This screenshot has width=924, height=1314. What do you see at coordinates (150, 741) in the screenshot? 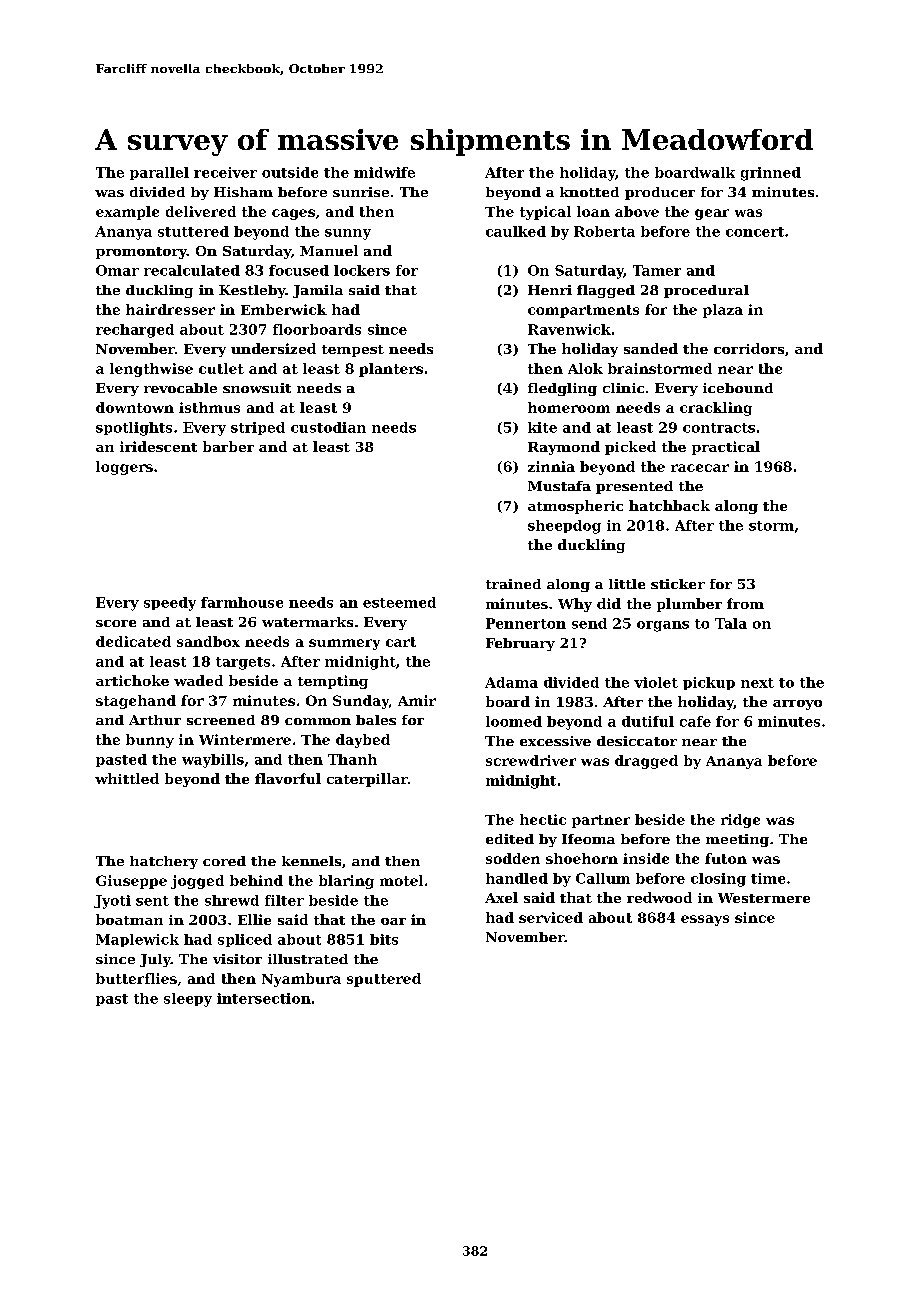
I see `bunny` at bounding box center [150, 741].
